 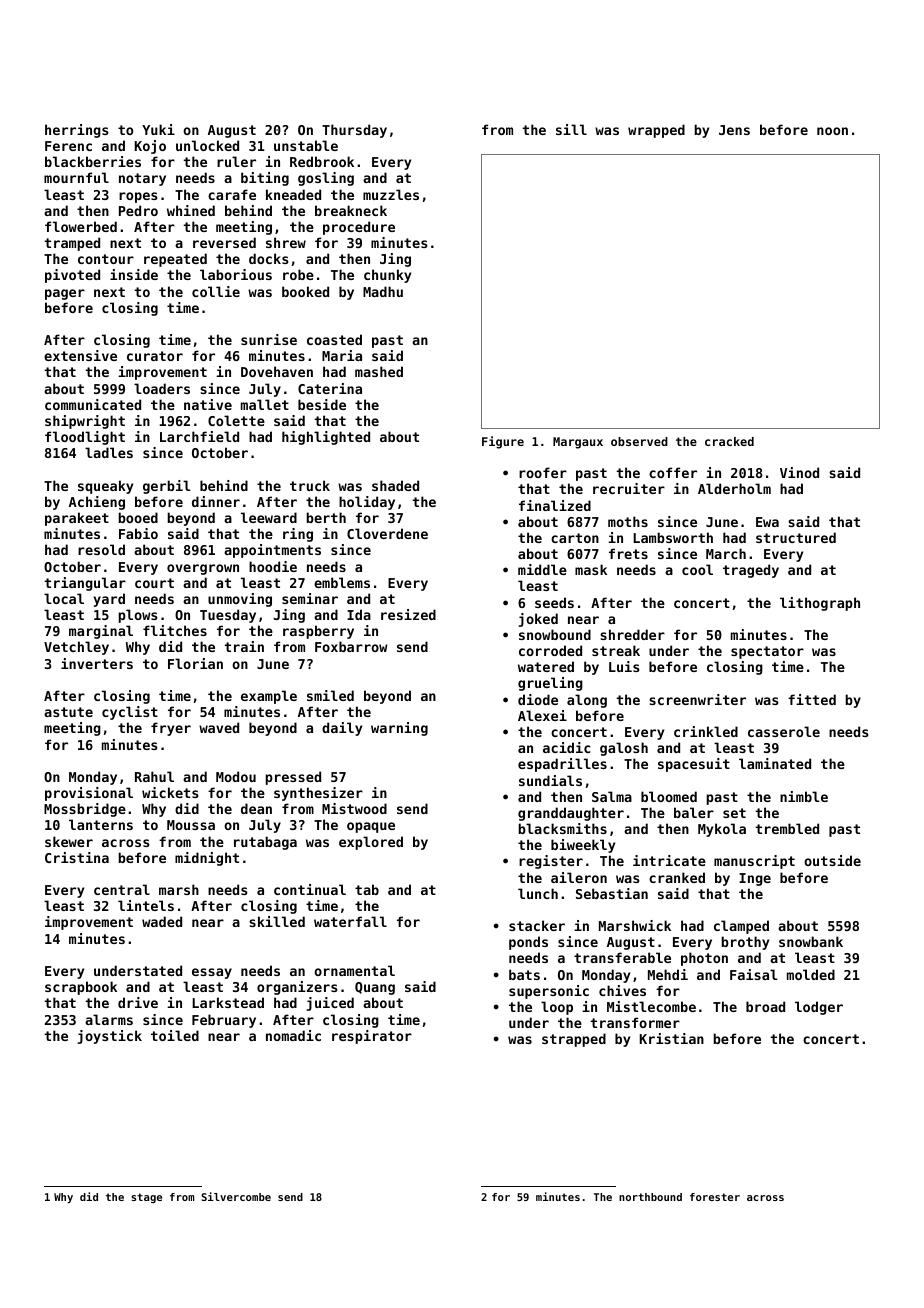 I want to click on loop, so click(x=557, y=1008).
